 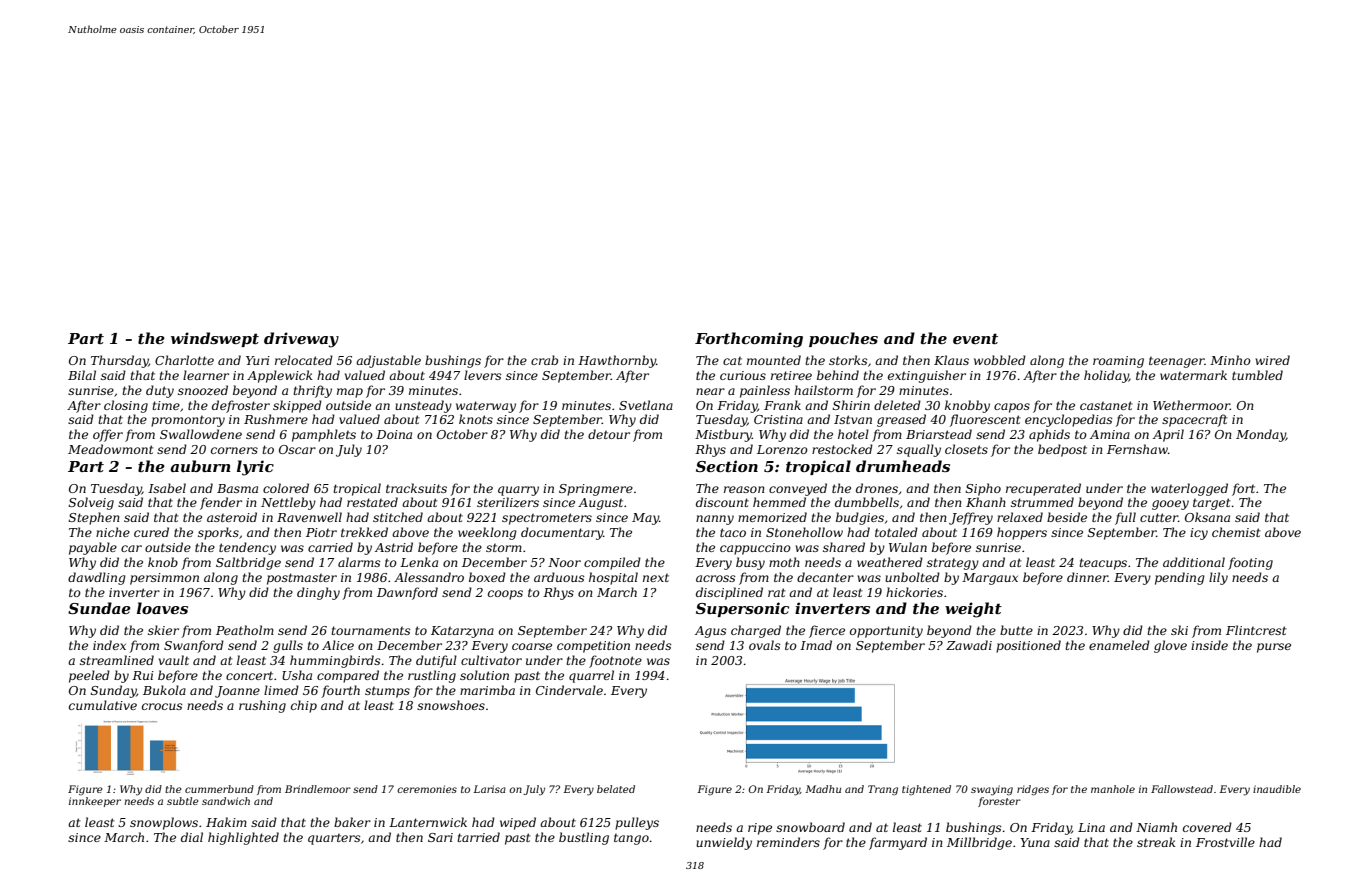 What do you see at coordinates (742, 609) in the image?
I see `Supersonic` at bounding box center [742, 609].
